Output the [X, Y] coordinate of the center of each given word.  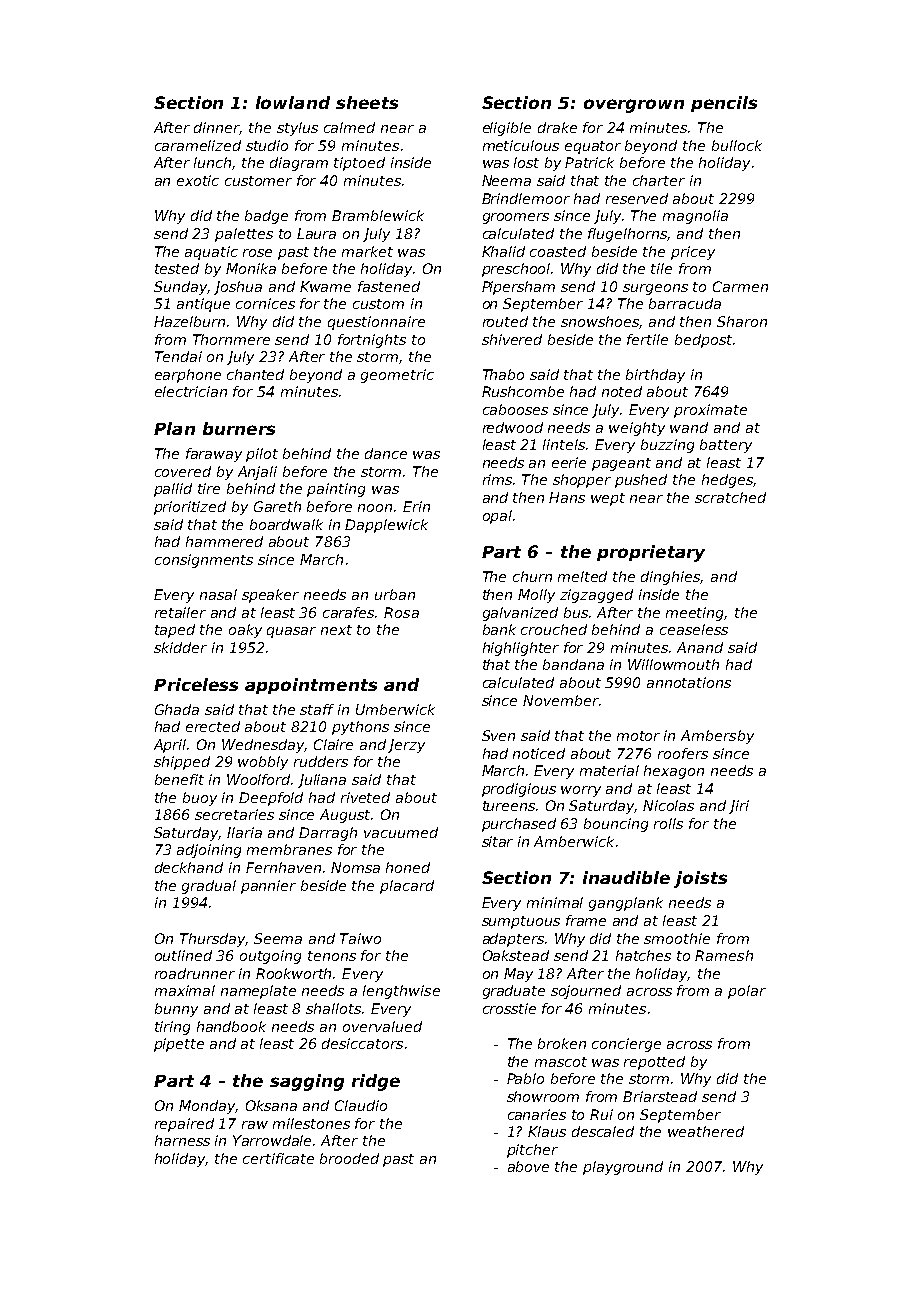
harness [182, 1140]
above [528, 1166]
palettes [244, 235]
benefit [179, 779]
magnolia [695, 217]
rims [497, 479]
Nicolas [668, 805]
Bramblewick [378, 215]
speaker [270, 596]
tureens [510, 806]
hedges [727, 481]
